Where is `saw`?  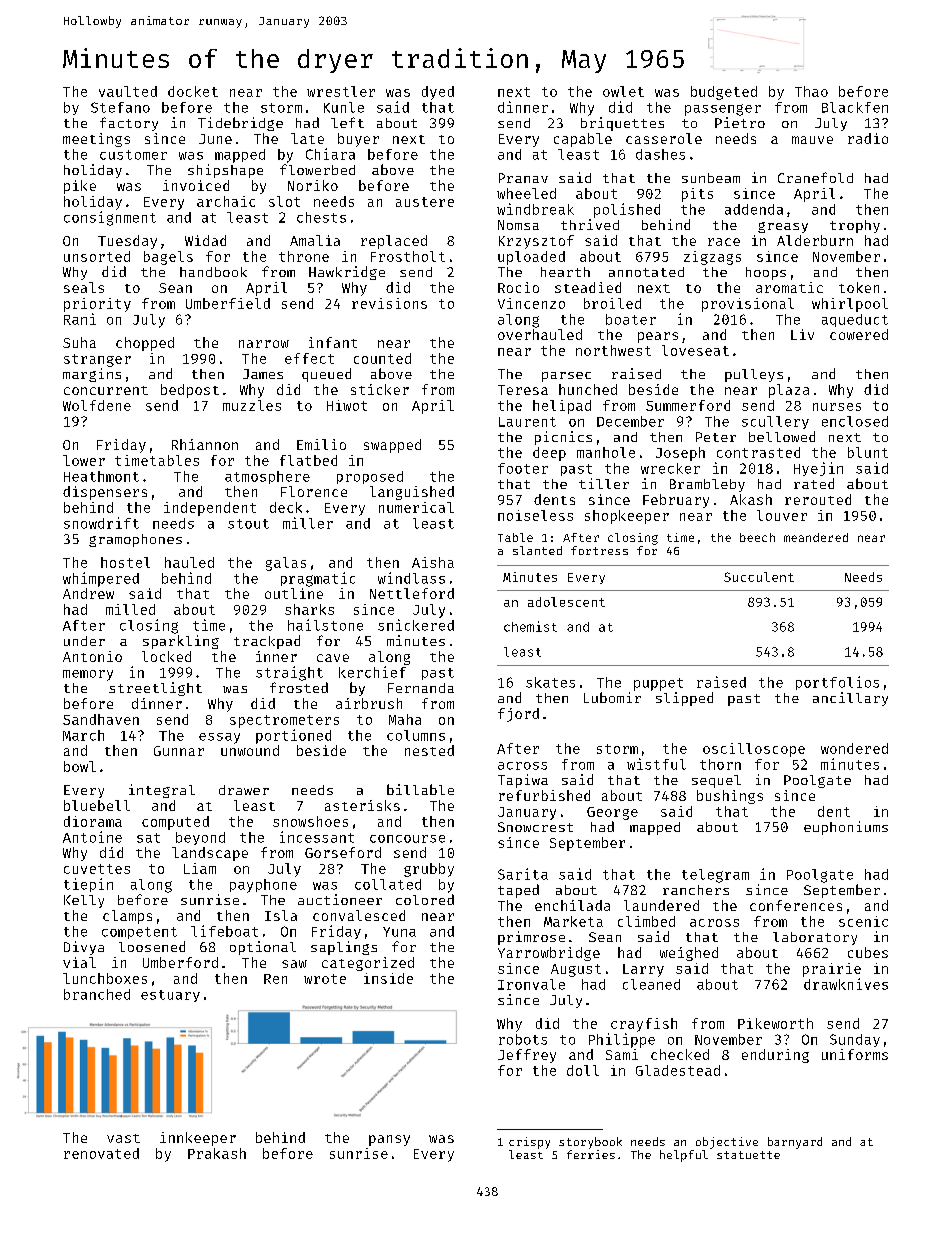
saw is located at coordinates (294, 964).
